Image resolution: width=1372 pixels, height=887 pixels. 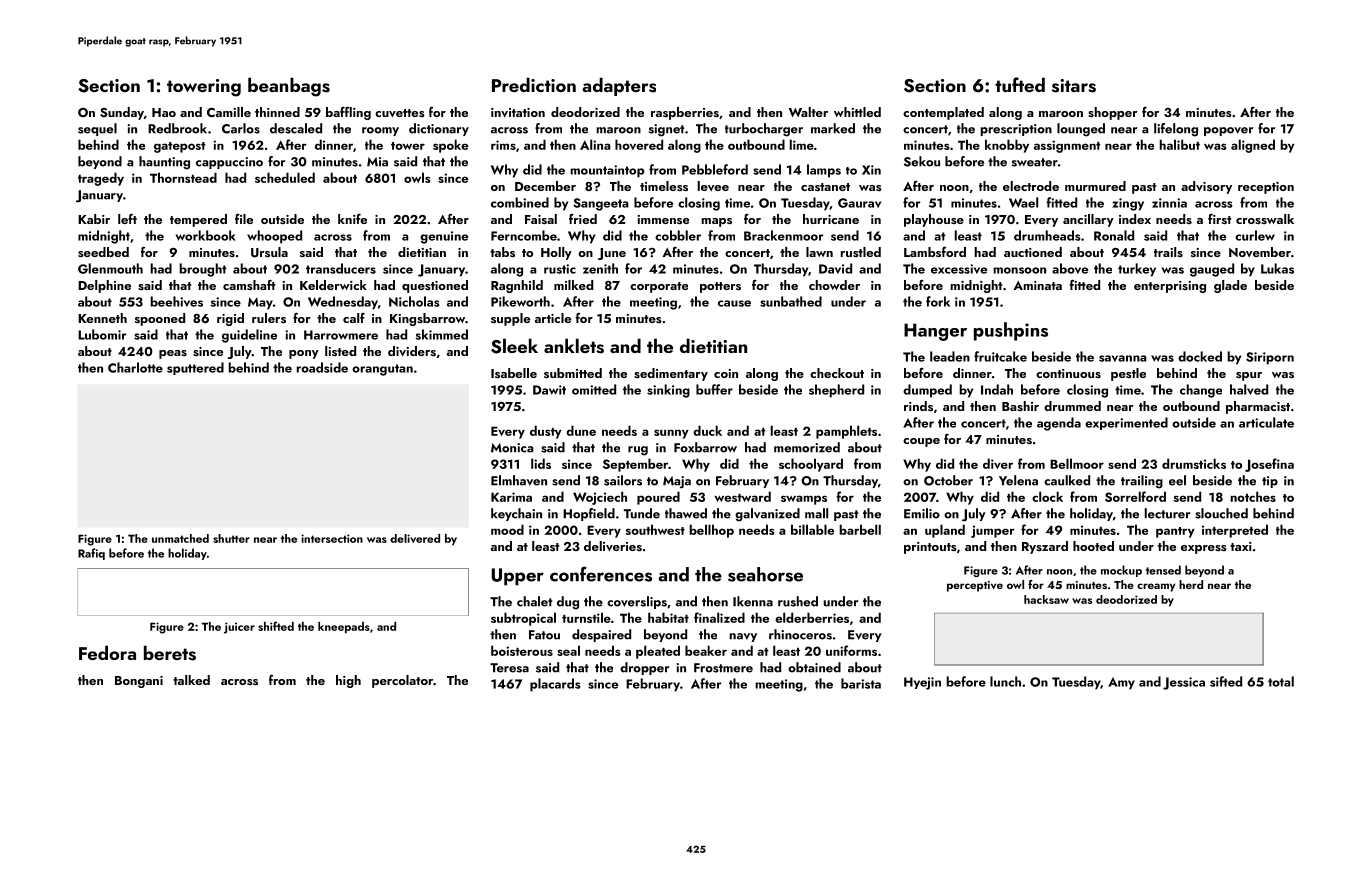 What do you see at coordinates (1260, 252) in the image?
I see `November` at bounding box center [1260, 252].
